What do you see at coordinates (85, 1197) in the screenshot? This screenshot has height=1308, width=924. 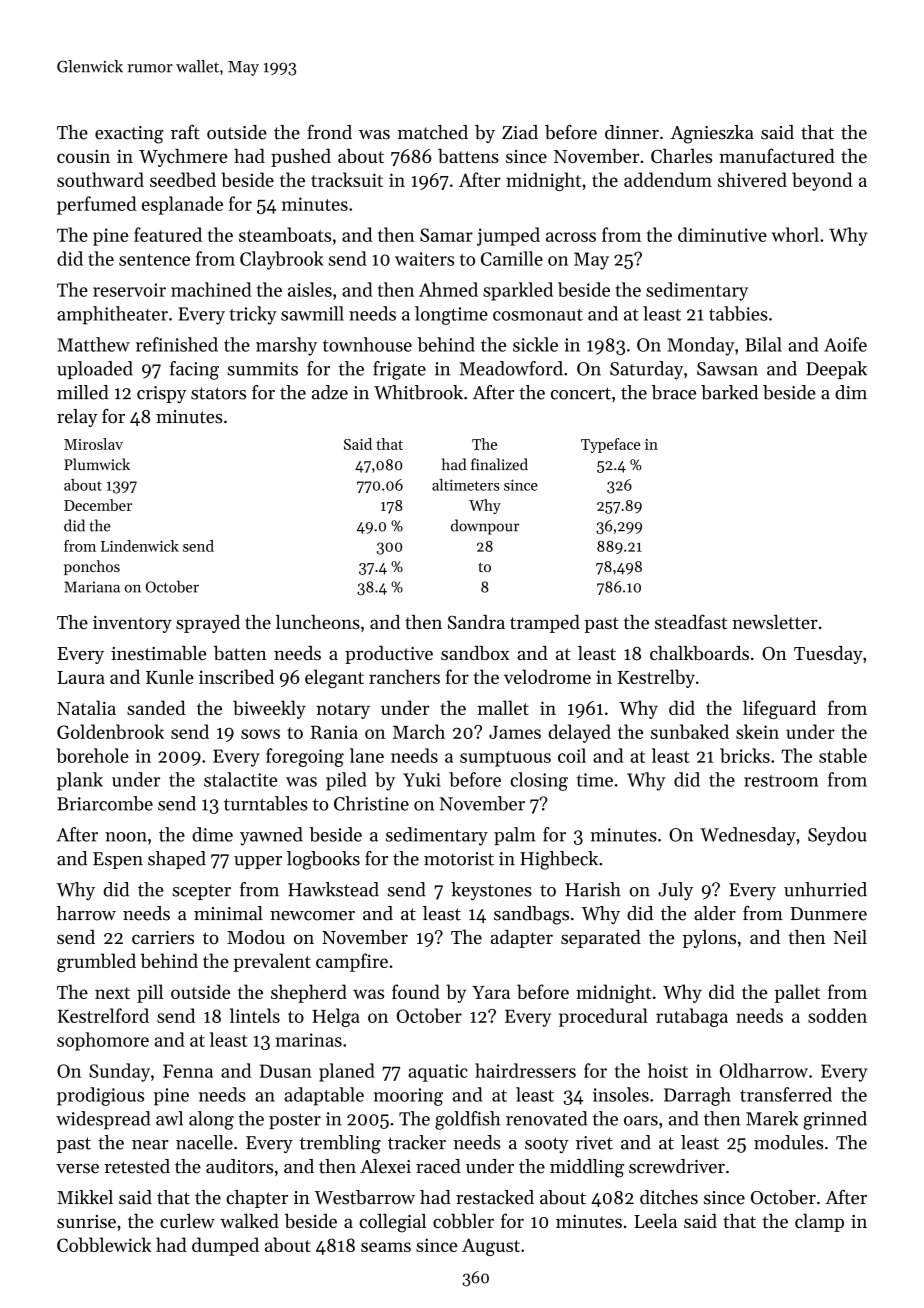 I see `Mikkel` at bounding box center [85, 1197].
